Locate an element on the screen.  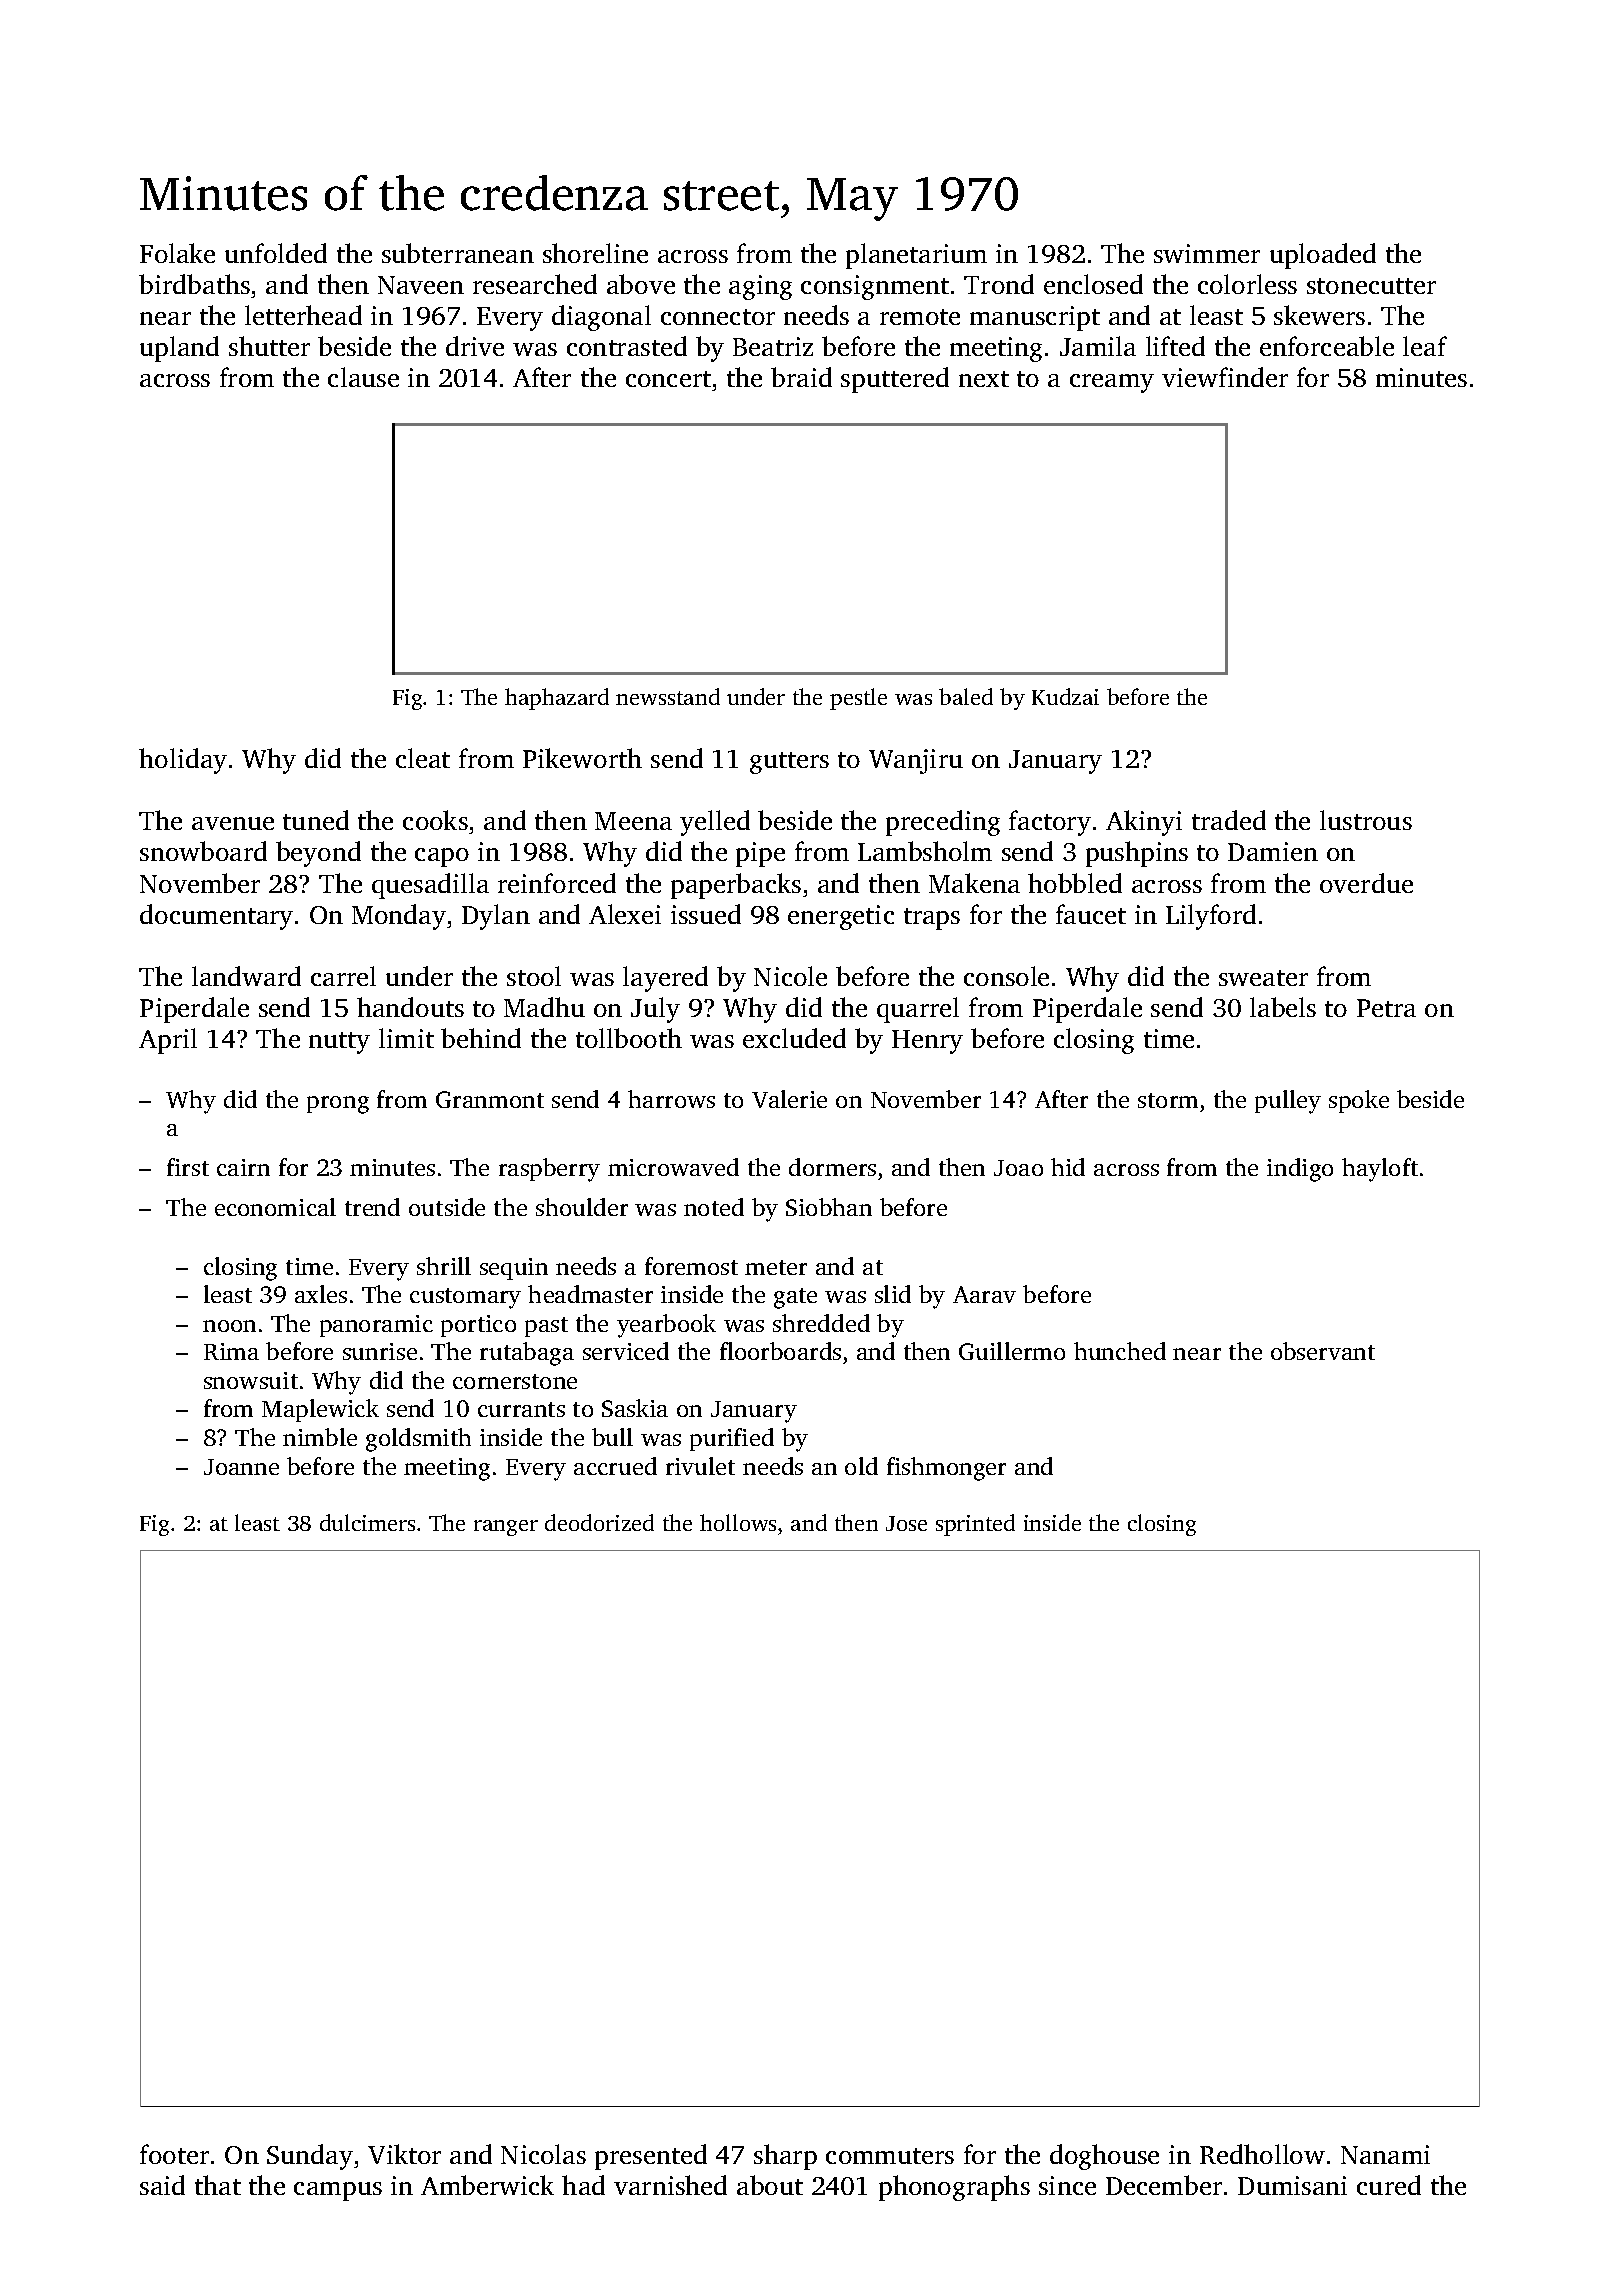
cairn is located at coordinates (243, 1167).
